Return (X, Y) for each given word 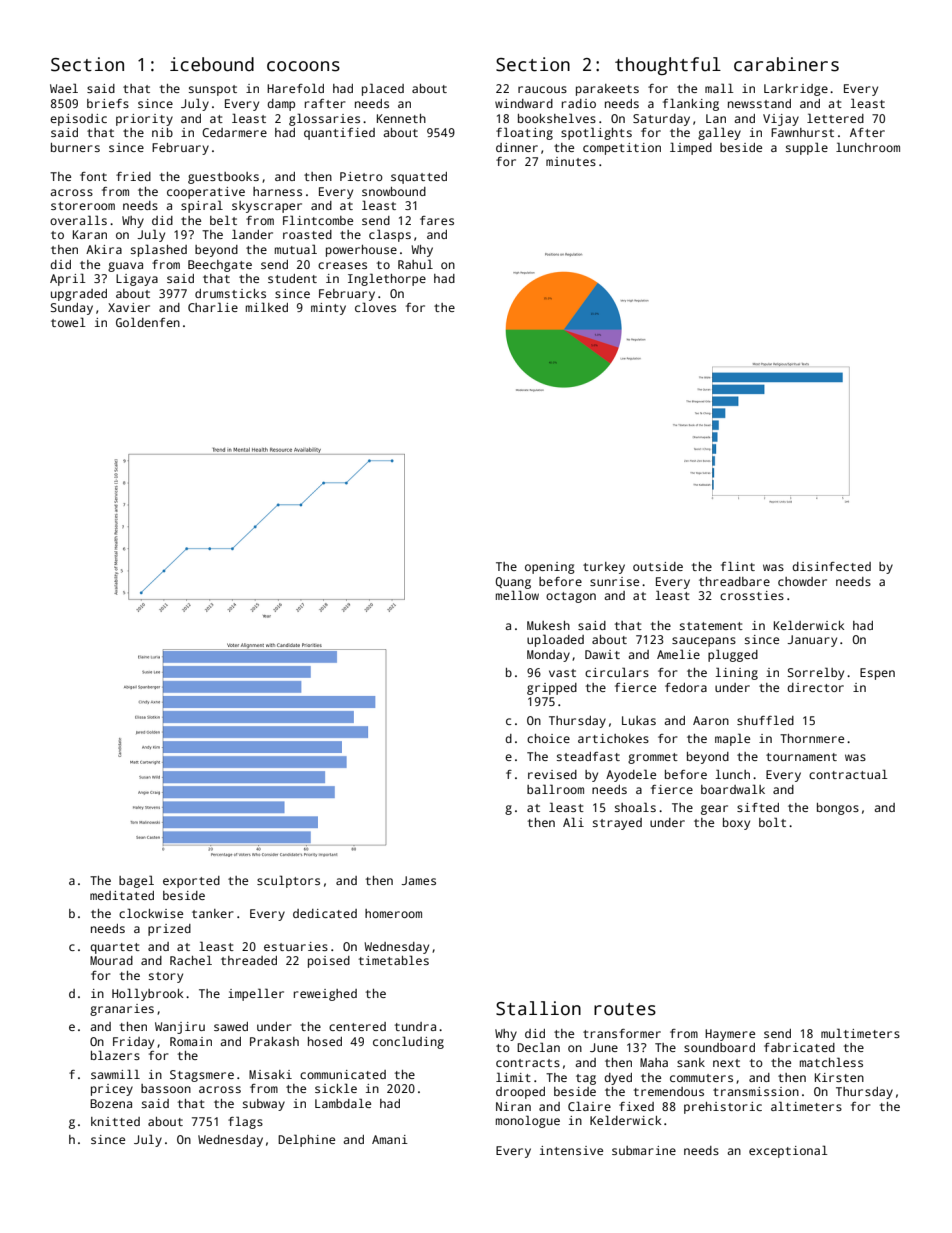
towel (68, 322)
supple (807, 148)
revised (552, 774)
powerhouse (361, 251)
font (93, 176)
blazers (115, 1055)
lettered (835, 118)
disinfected (831, 566)
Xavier (129, 307)
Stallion (538, 1008)
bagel (136, 881)
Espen (877, 674)
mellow (517, 595)
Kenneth (401, 118)
